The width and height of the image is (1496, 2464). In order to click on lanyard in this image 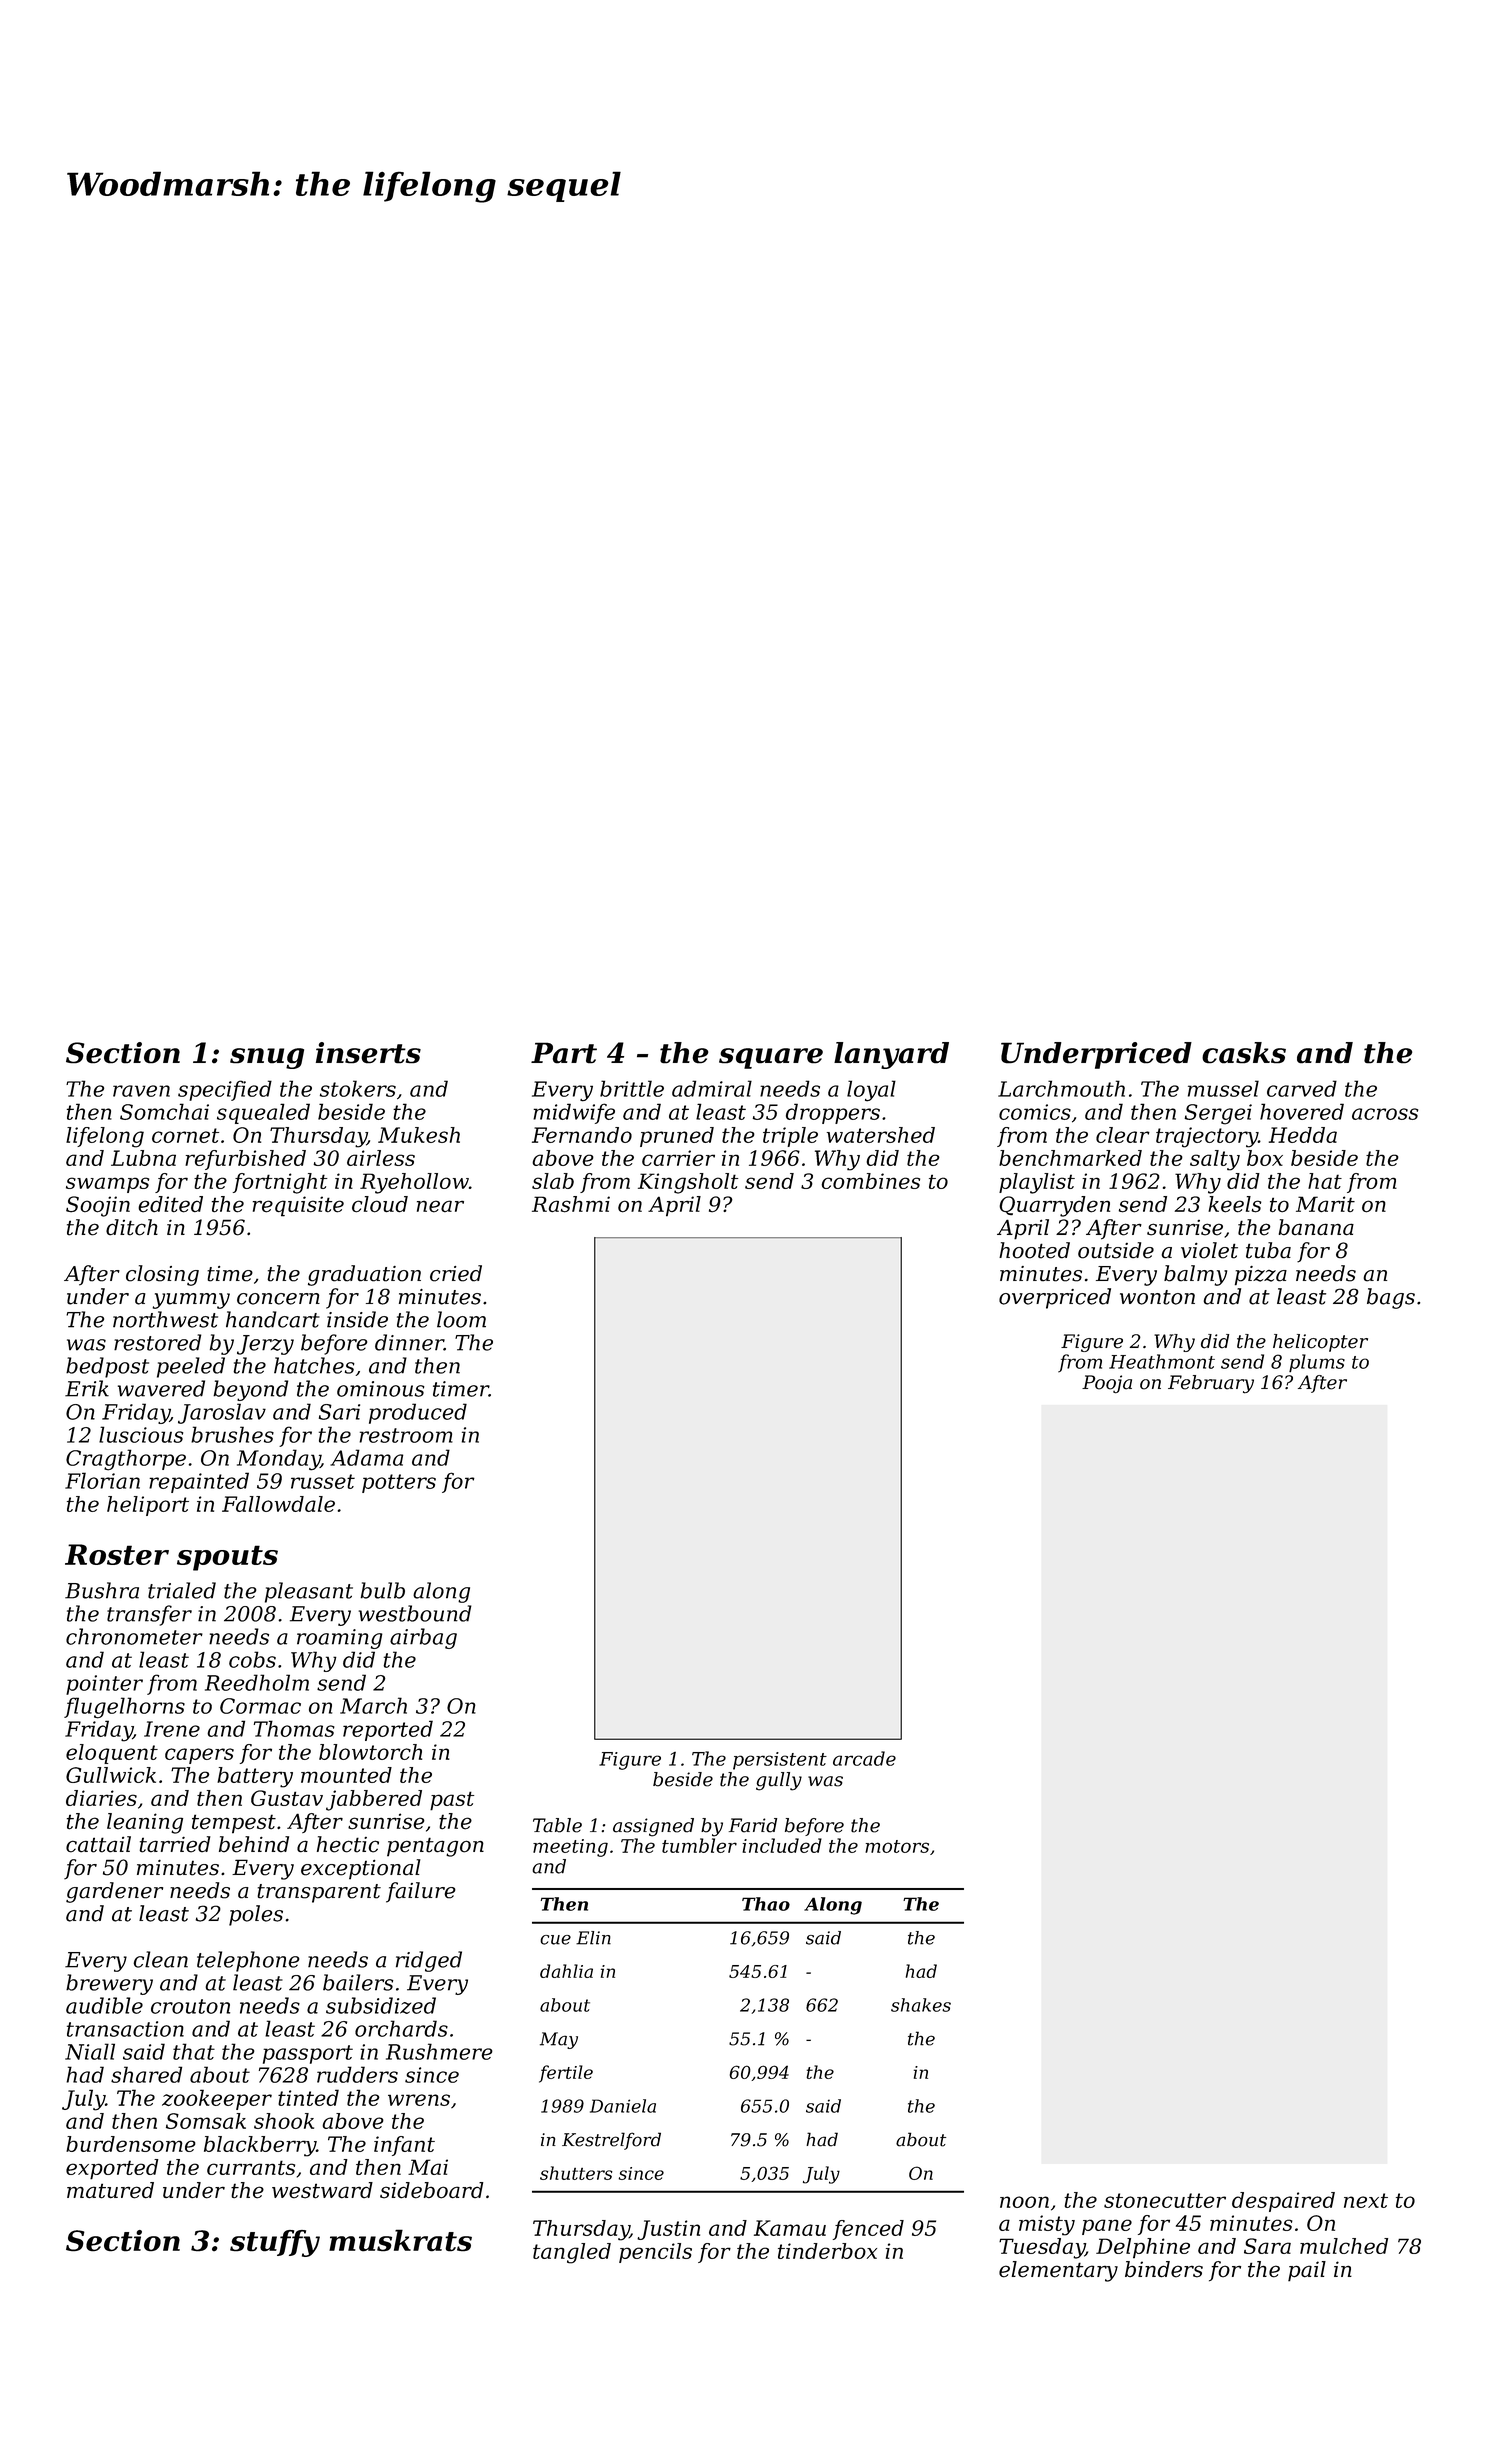, I will do `click(891, 1055)`.
